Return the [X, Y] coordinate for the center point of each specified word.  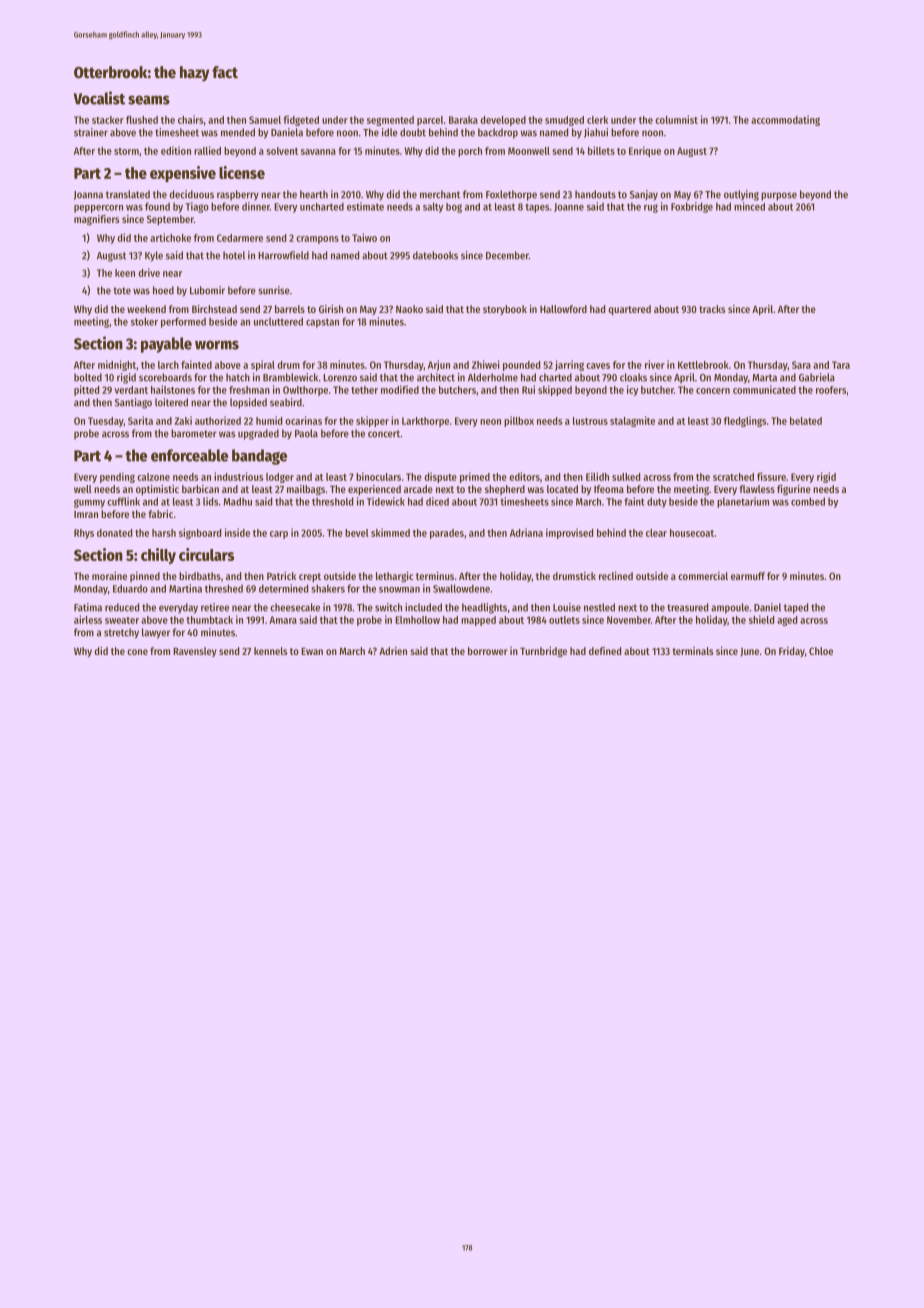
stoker [144, 321]
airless [88, 619]
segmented [390, 121]
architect [436, 377]
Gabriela [817, 377]
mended [238, 132]
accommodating [785, 120]
